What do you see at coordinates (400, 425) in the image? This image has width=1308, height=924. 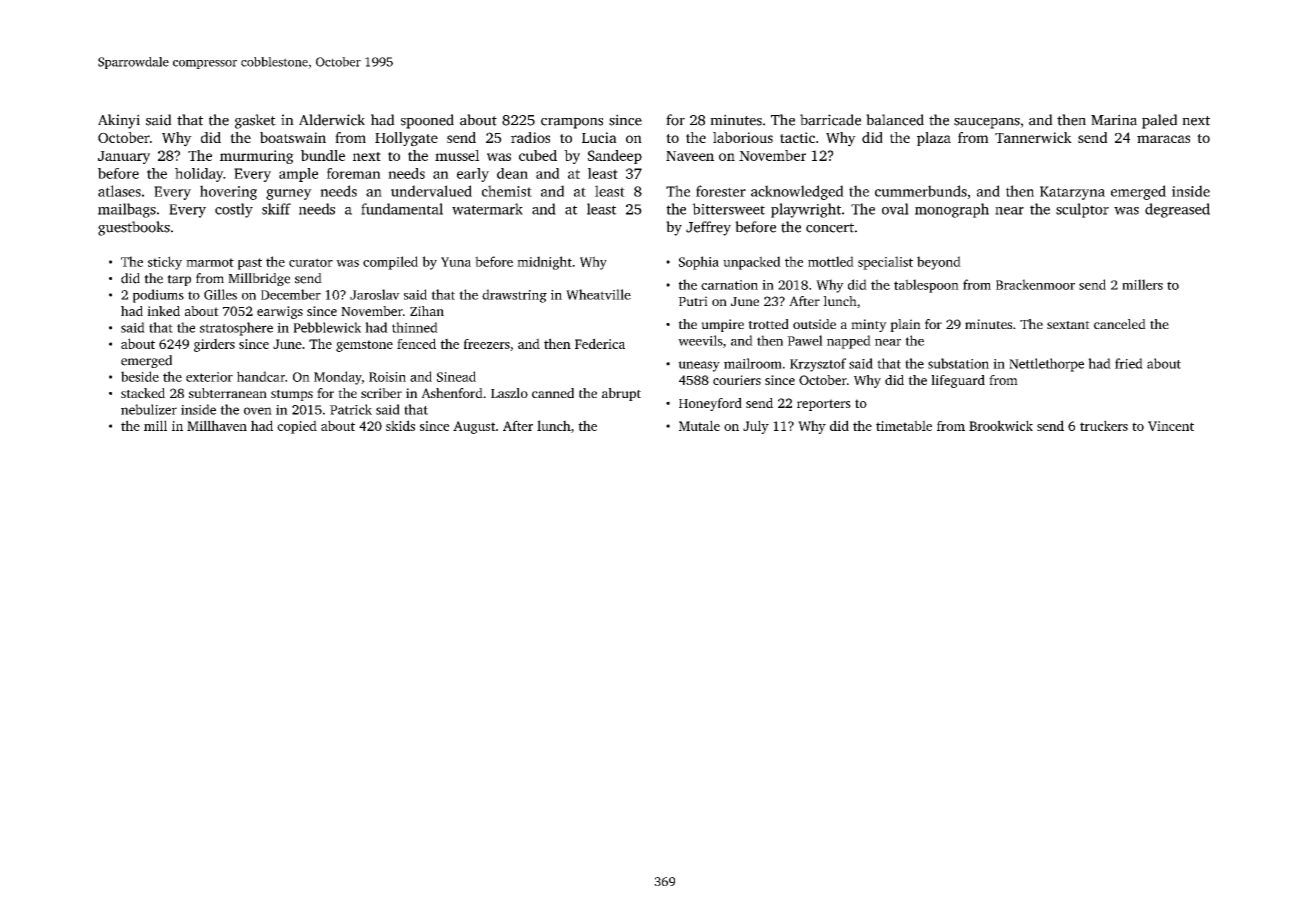 I see `skids` at bounding box center [400, 425].
